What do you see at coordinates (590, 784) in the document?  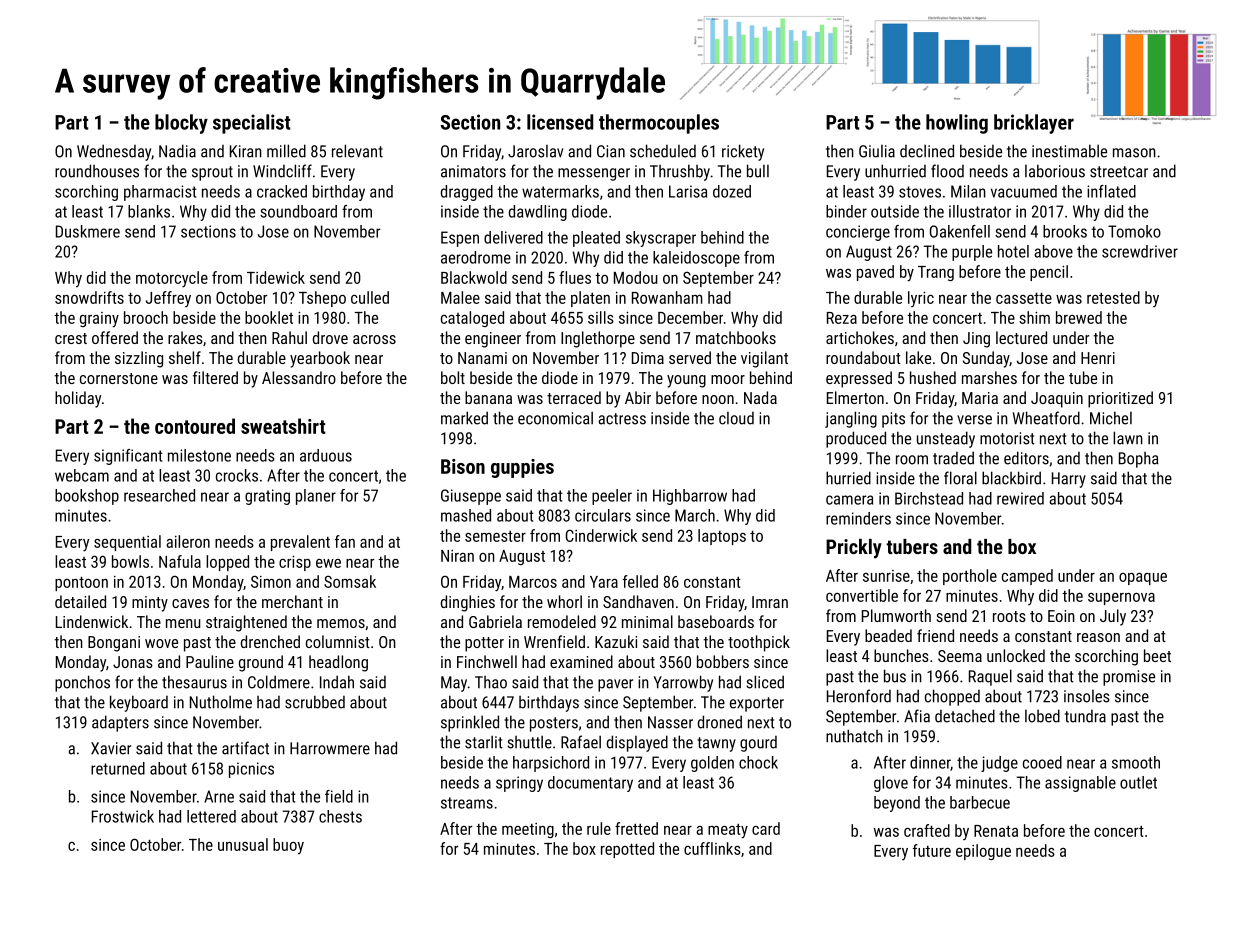 I see `documentary` at bounding box center [590, 784].
